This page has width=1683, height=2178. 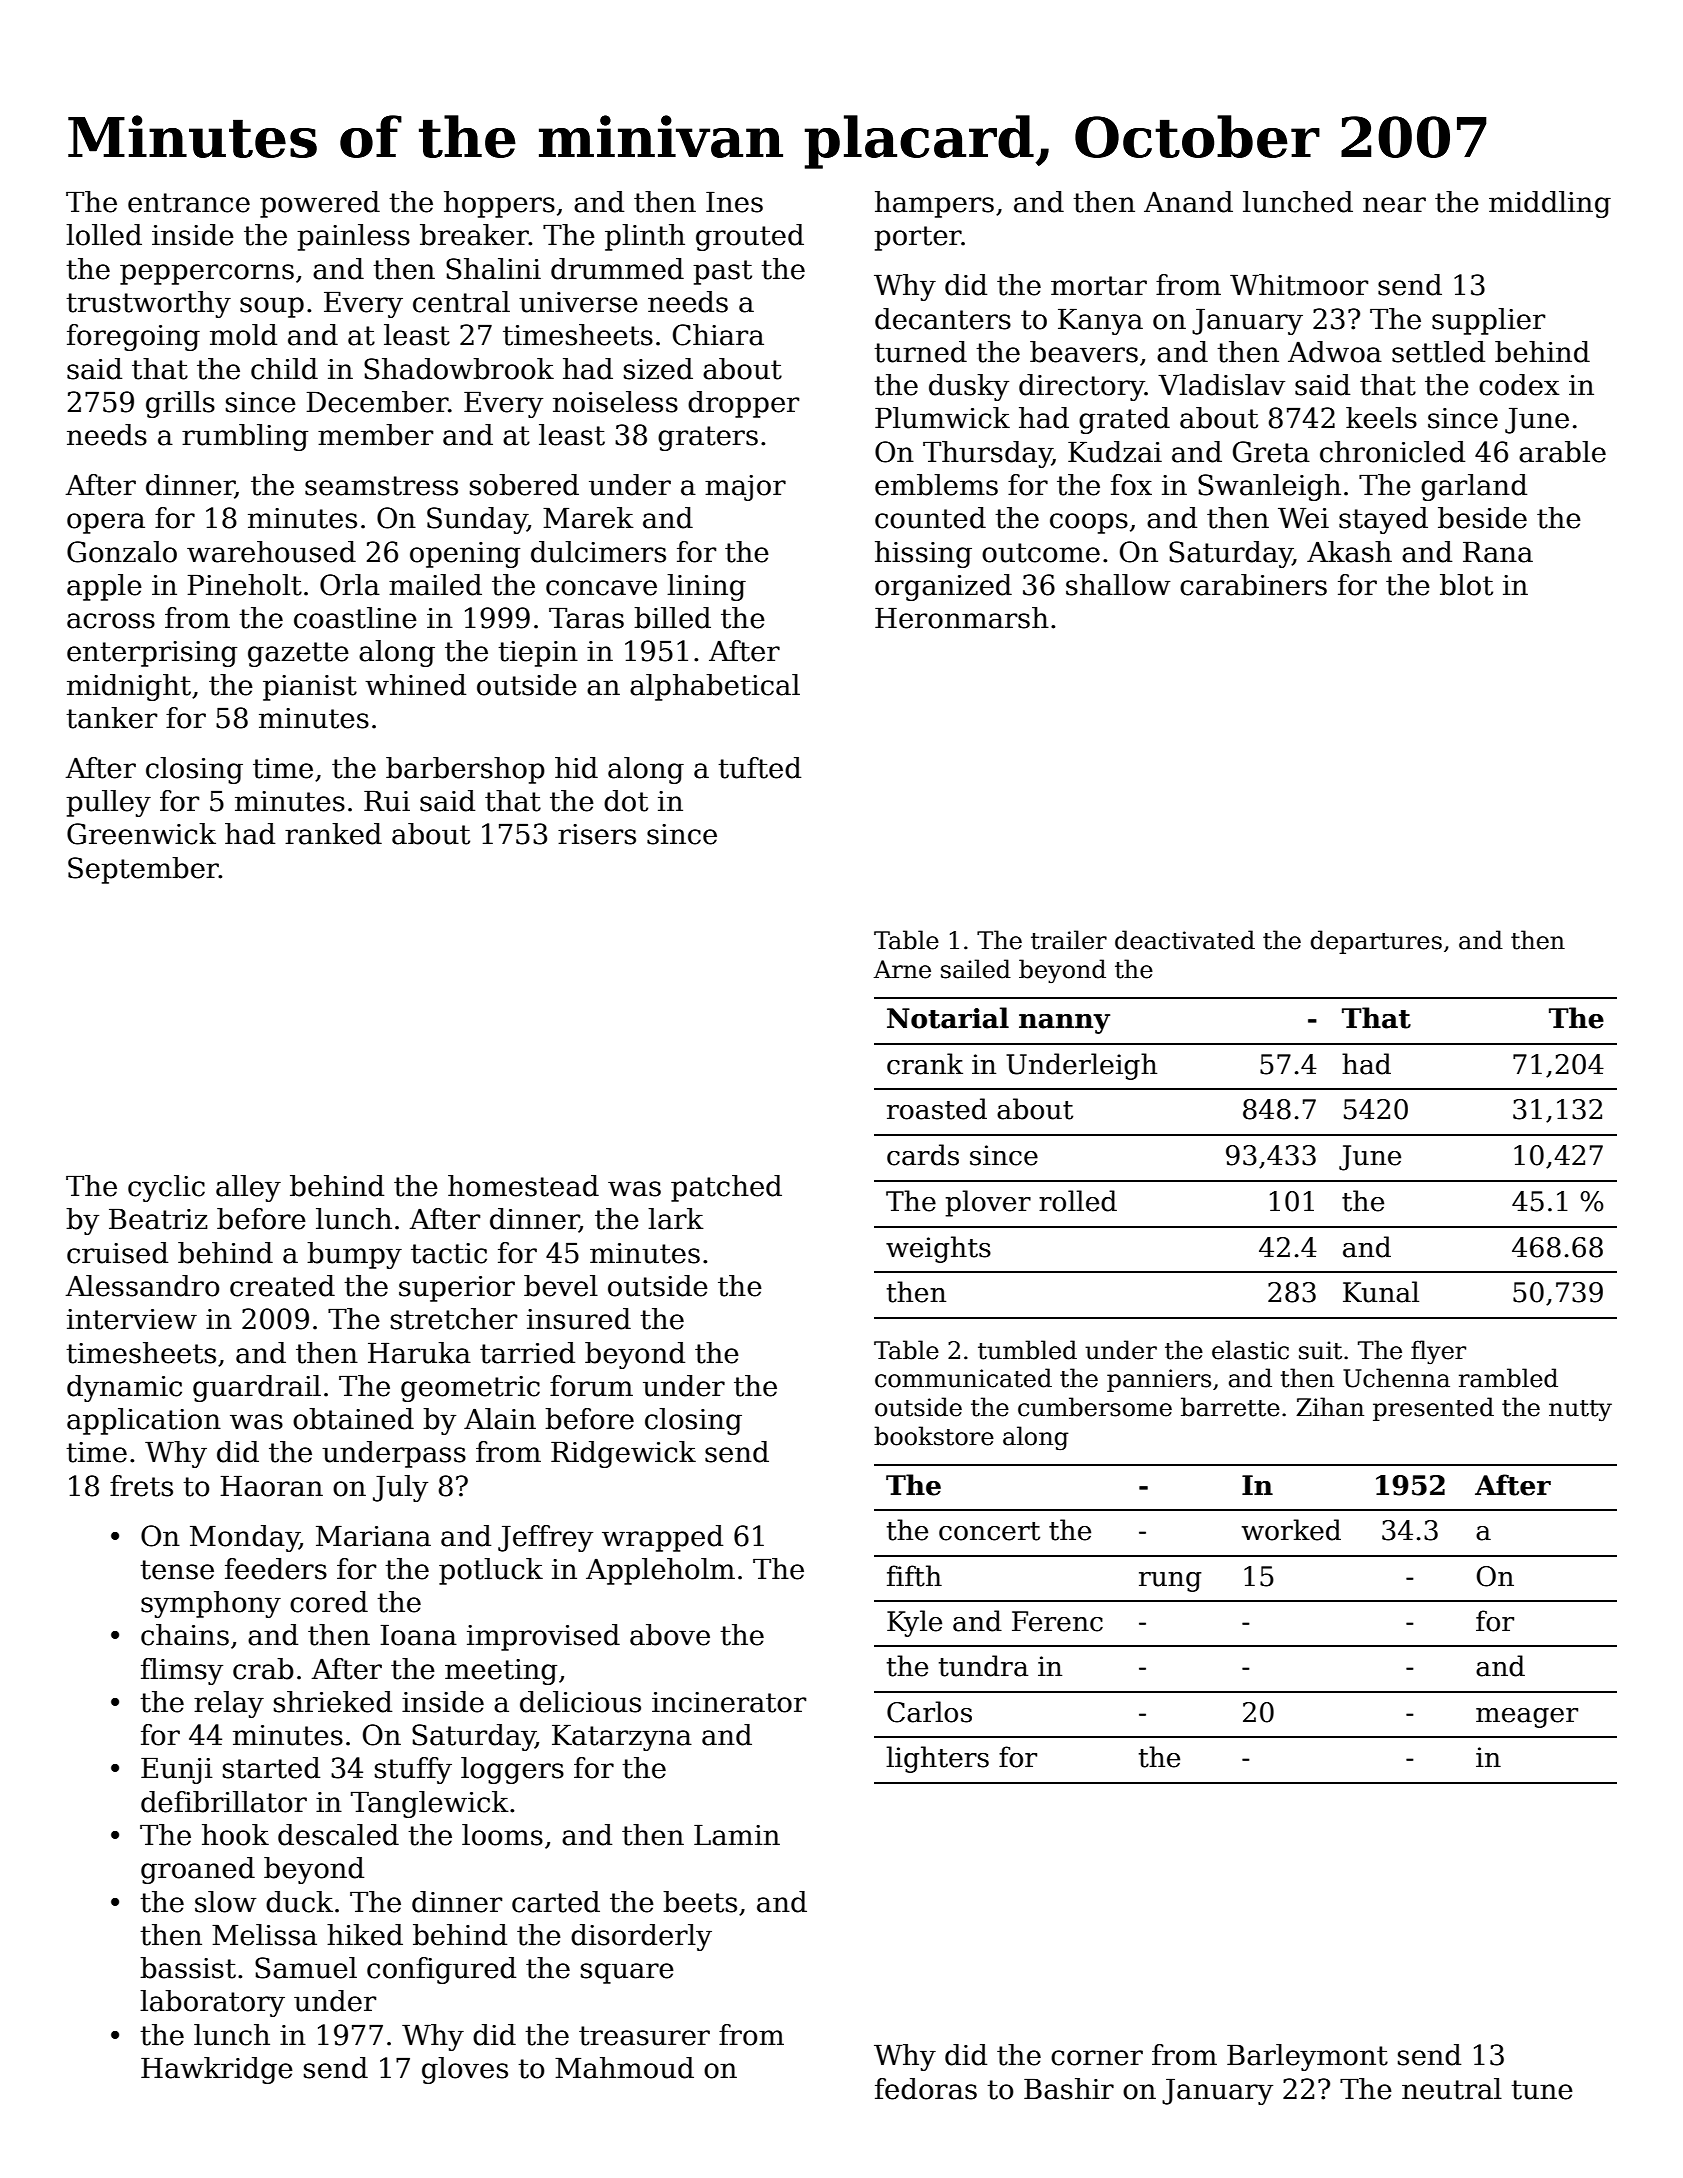 What do you see at coordinates (1057, 1621) in the page?
I see `Ferenc` at bounding box center [1057, 1621].
